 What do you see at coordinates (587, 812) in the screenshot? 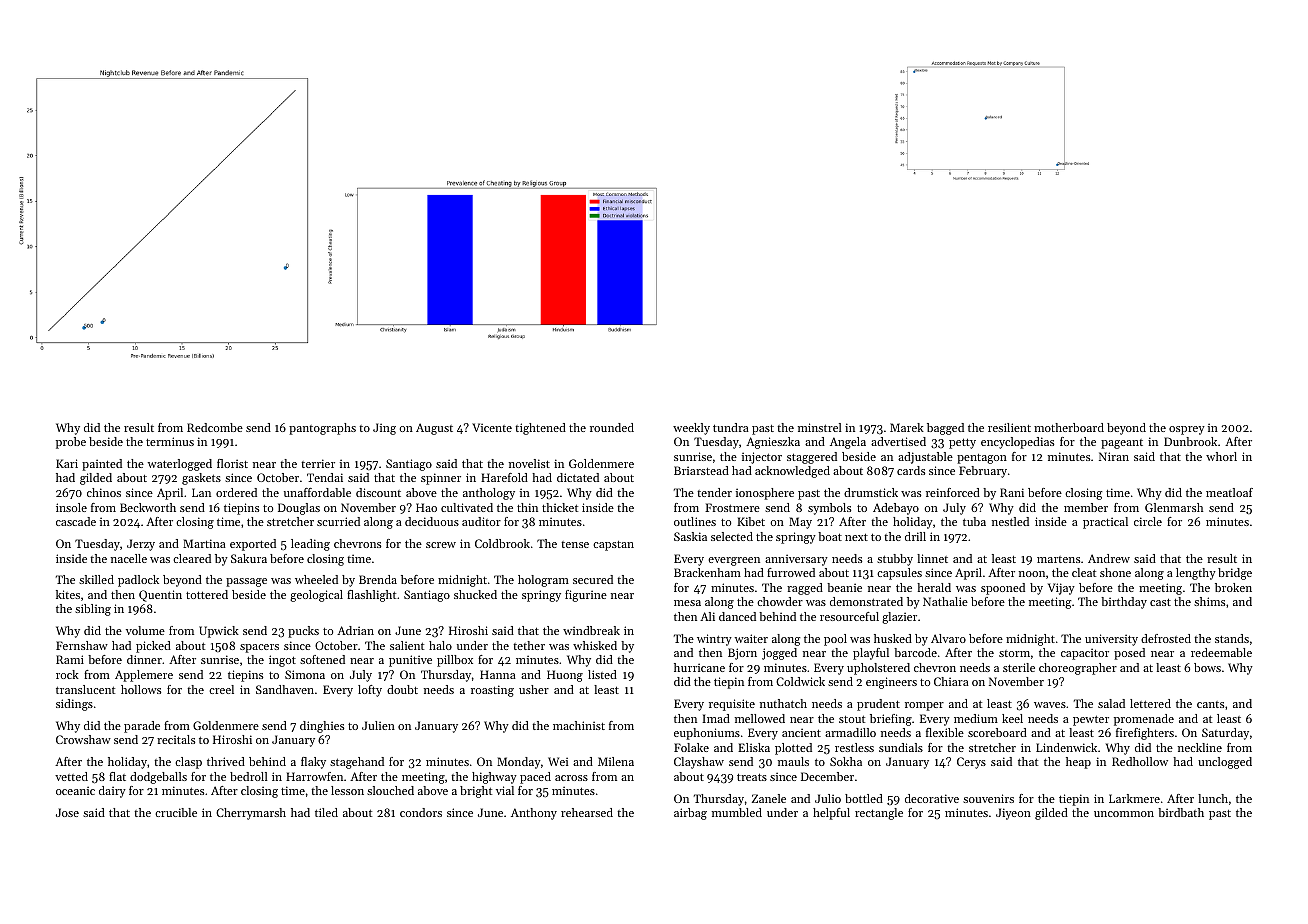
I see `rehearsed` at bounding box center [587, 812].
